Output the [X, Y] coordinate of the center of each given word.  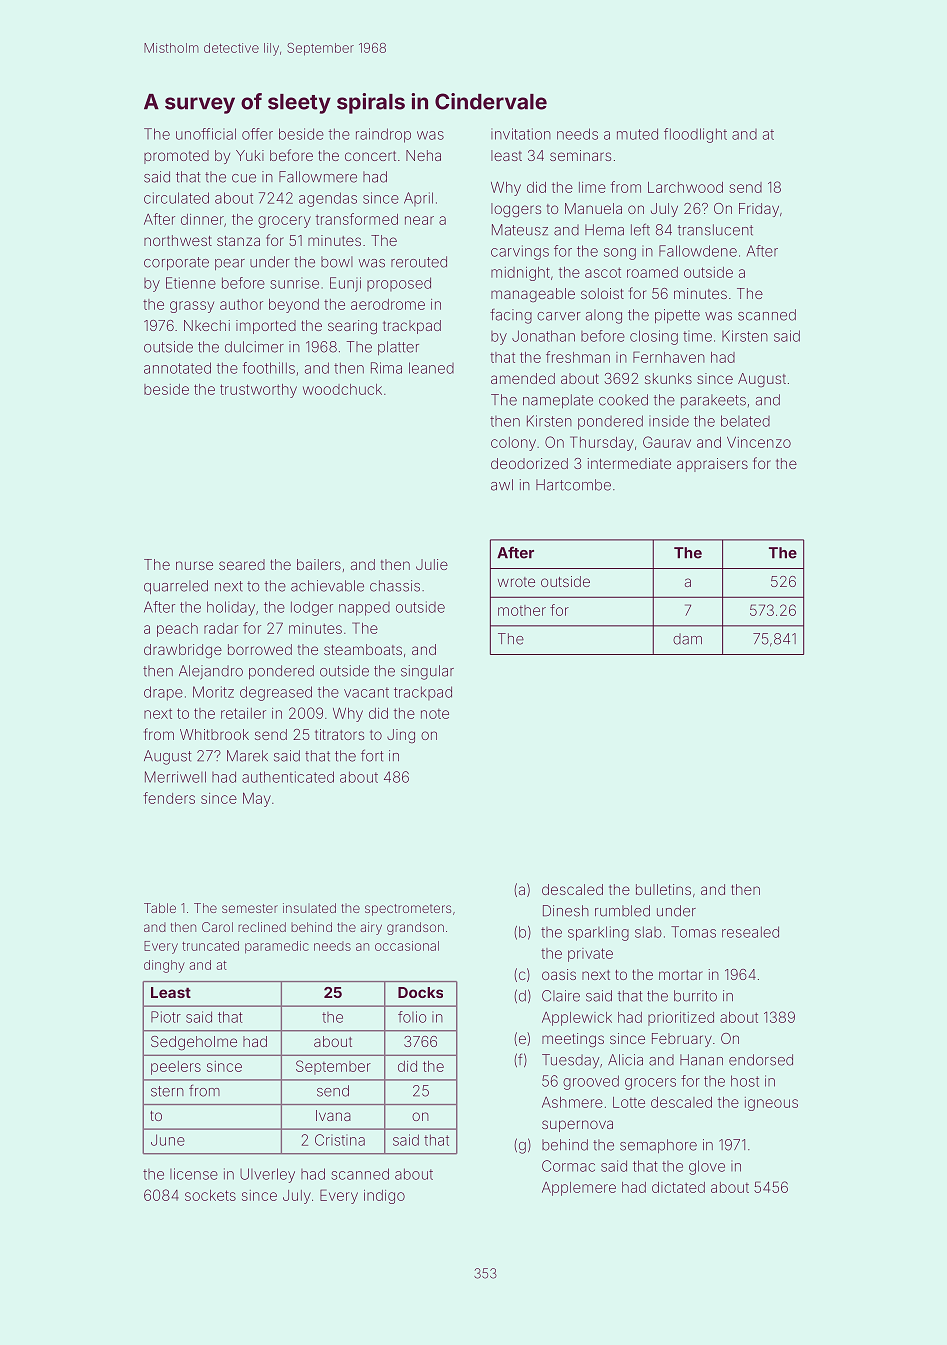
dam [687, 639]
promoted [176, 157]
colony [513, 444]
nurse [194, 565]
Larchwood [685, 187]
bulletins [663, 889]
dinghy [164, 966]
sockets [210, 1195]
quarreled [176, 587]
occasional [407, 946]
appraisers [712, 465]
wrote [516, 582]
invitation [521, 134]
